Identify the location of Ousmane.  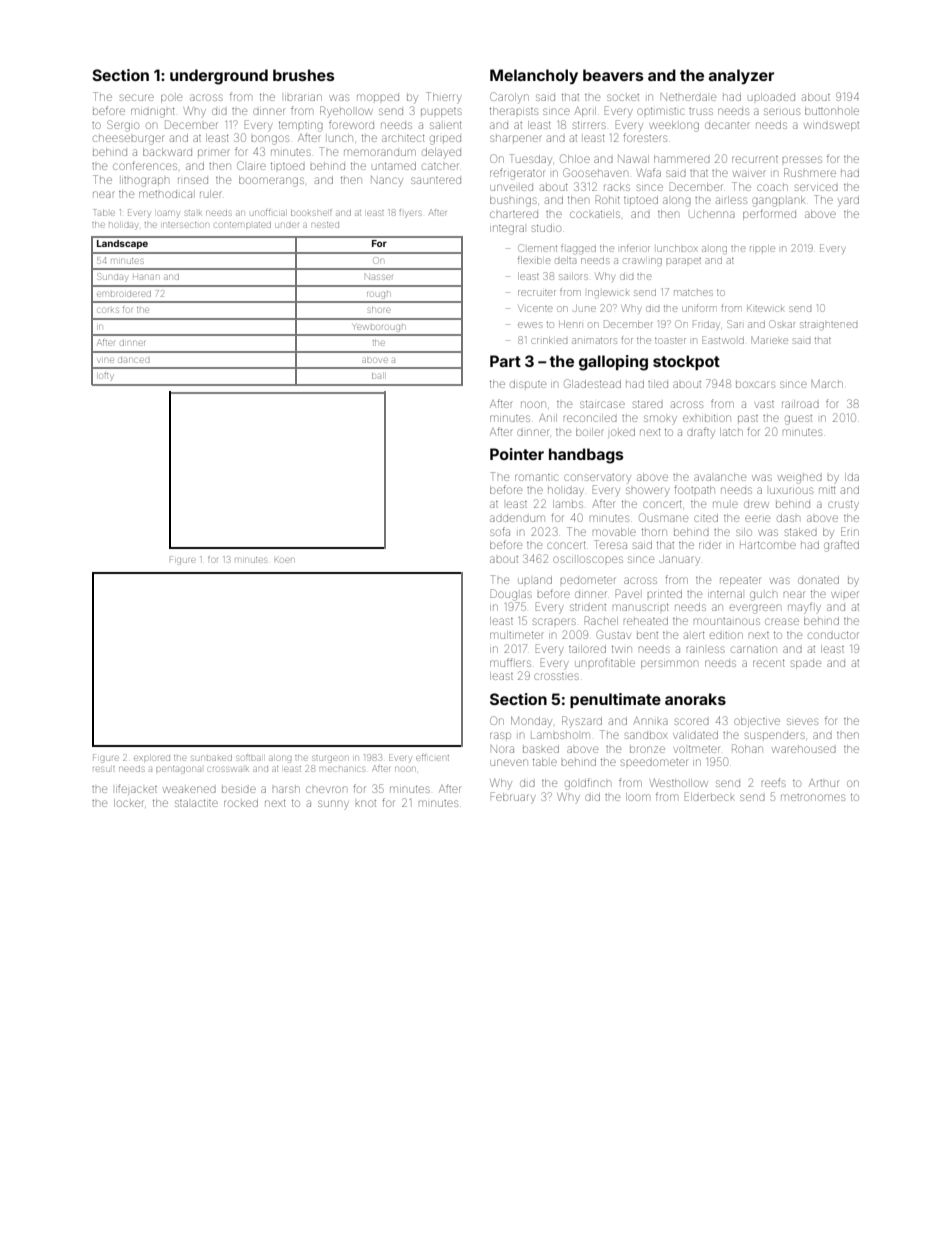
(663, 517).
